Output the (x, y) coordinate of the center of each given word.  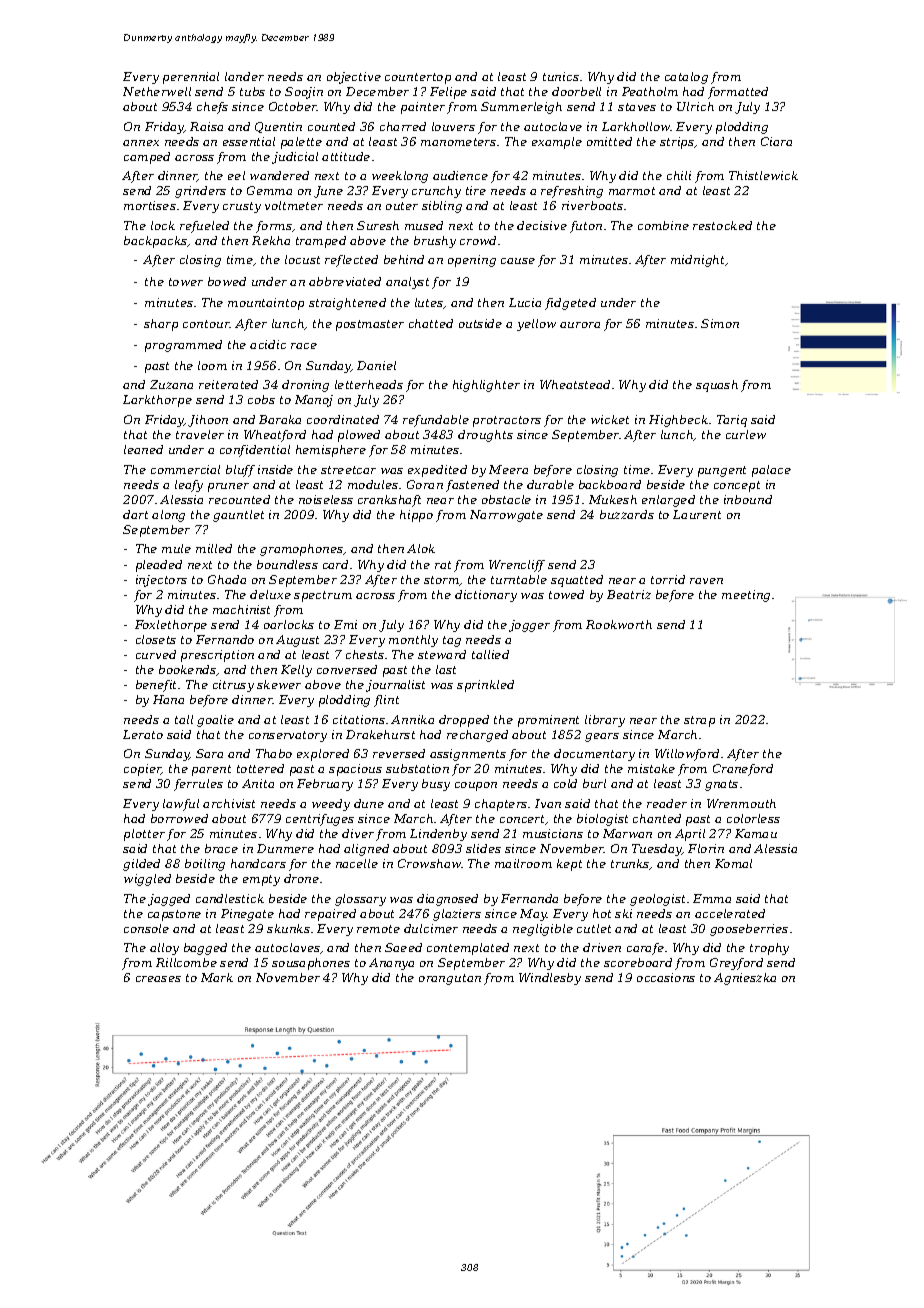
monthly (413, 641)
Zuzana (171, 384)
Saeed (403, 947)
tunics (561, 76)
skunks (288, 928)
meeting (746, 596)
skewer (279, 684)
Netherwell (157, 91)
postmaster (370, 325)
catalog (686, 78)
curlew (746, 434)
